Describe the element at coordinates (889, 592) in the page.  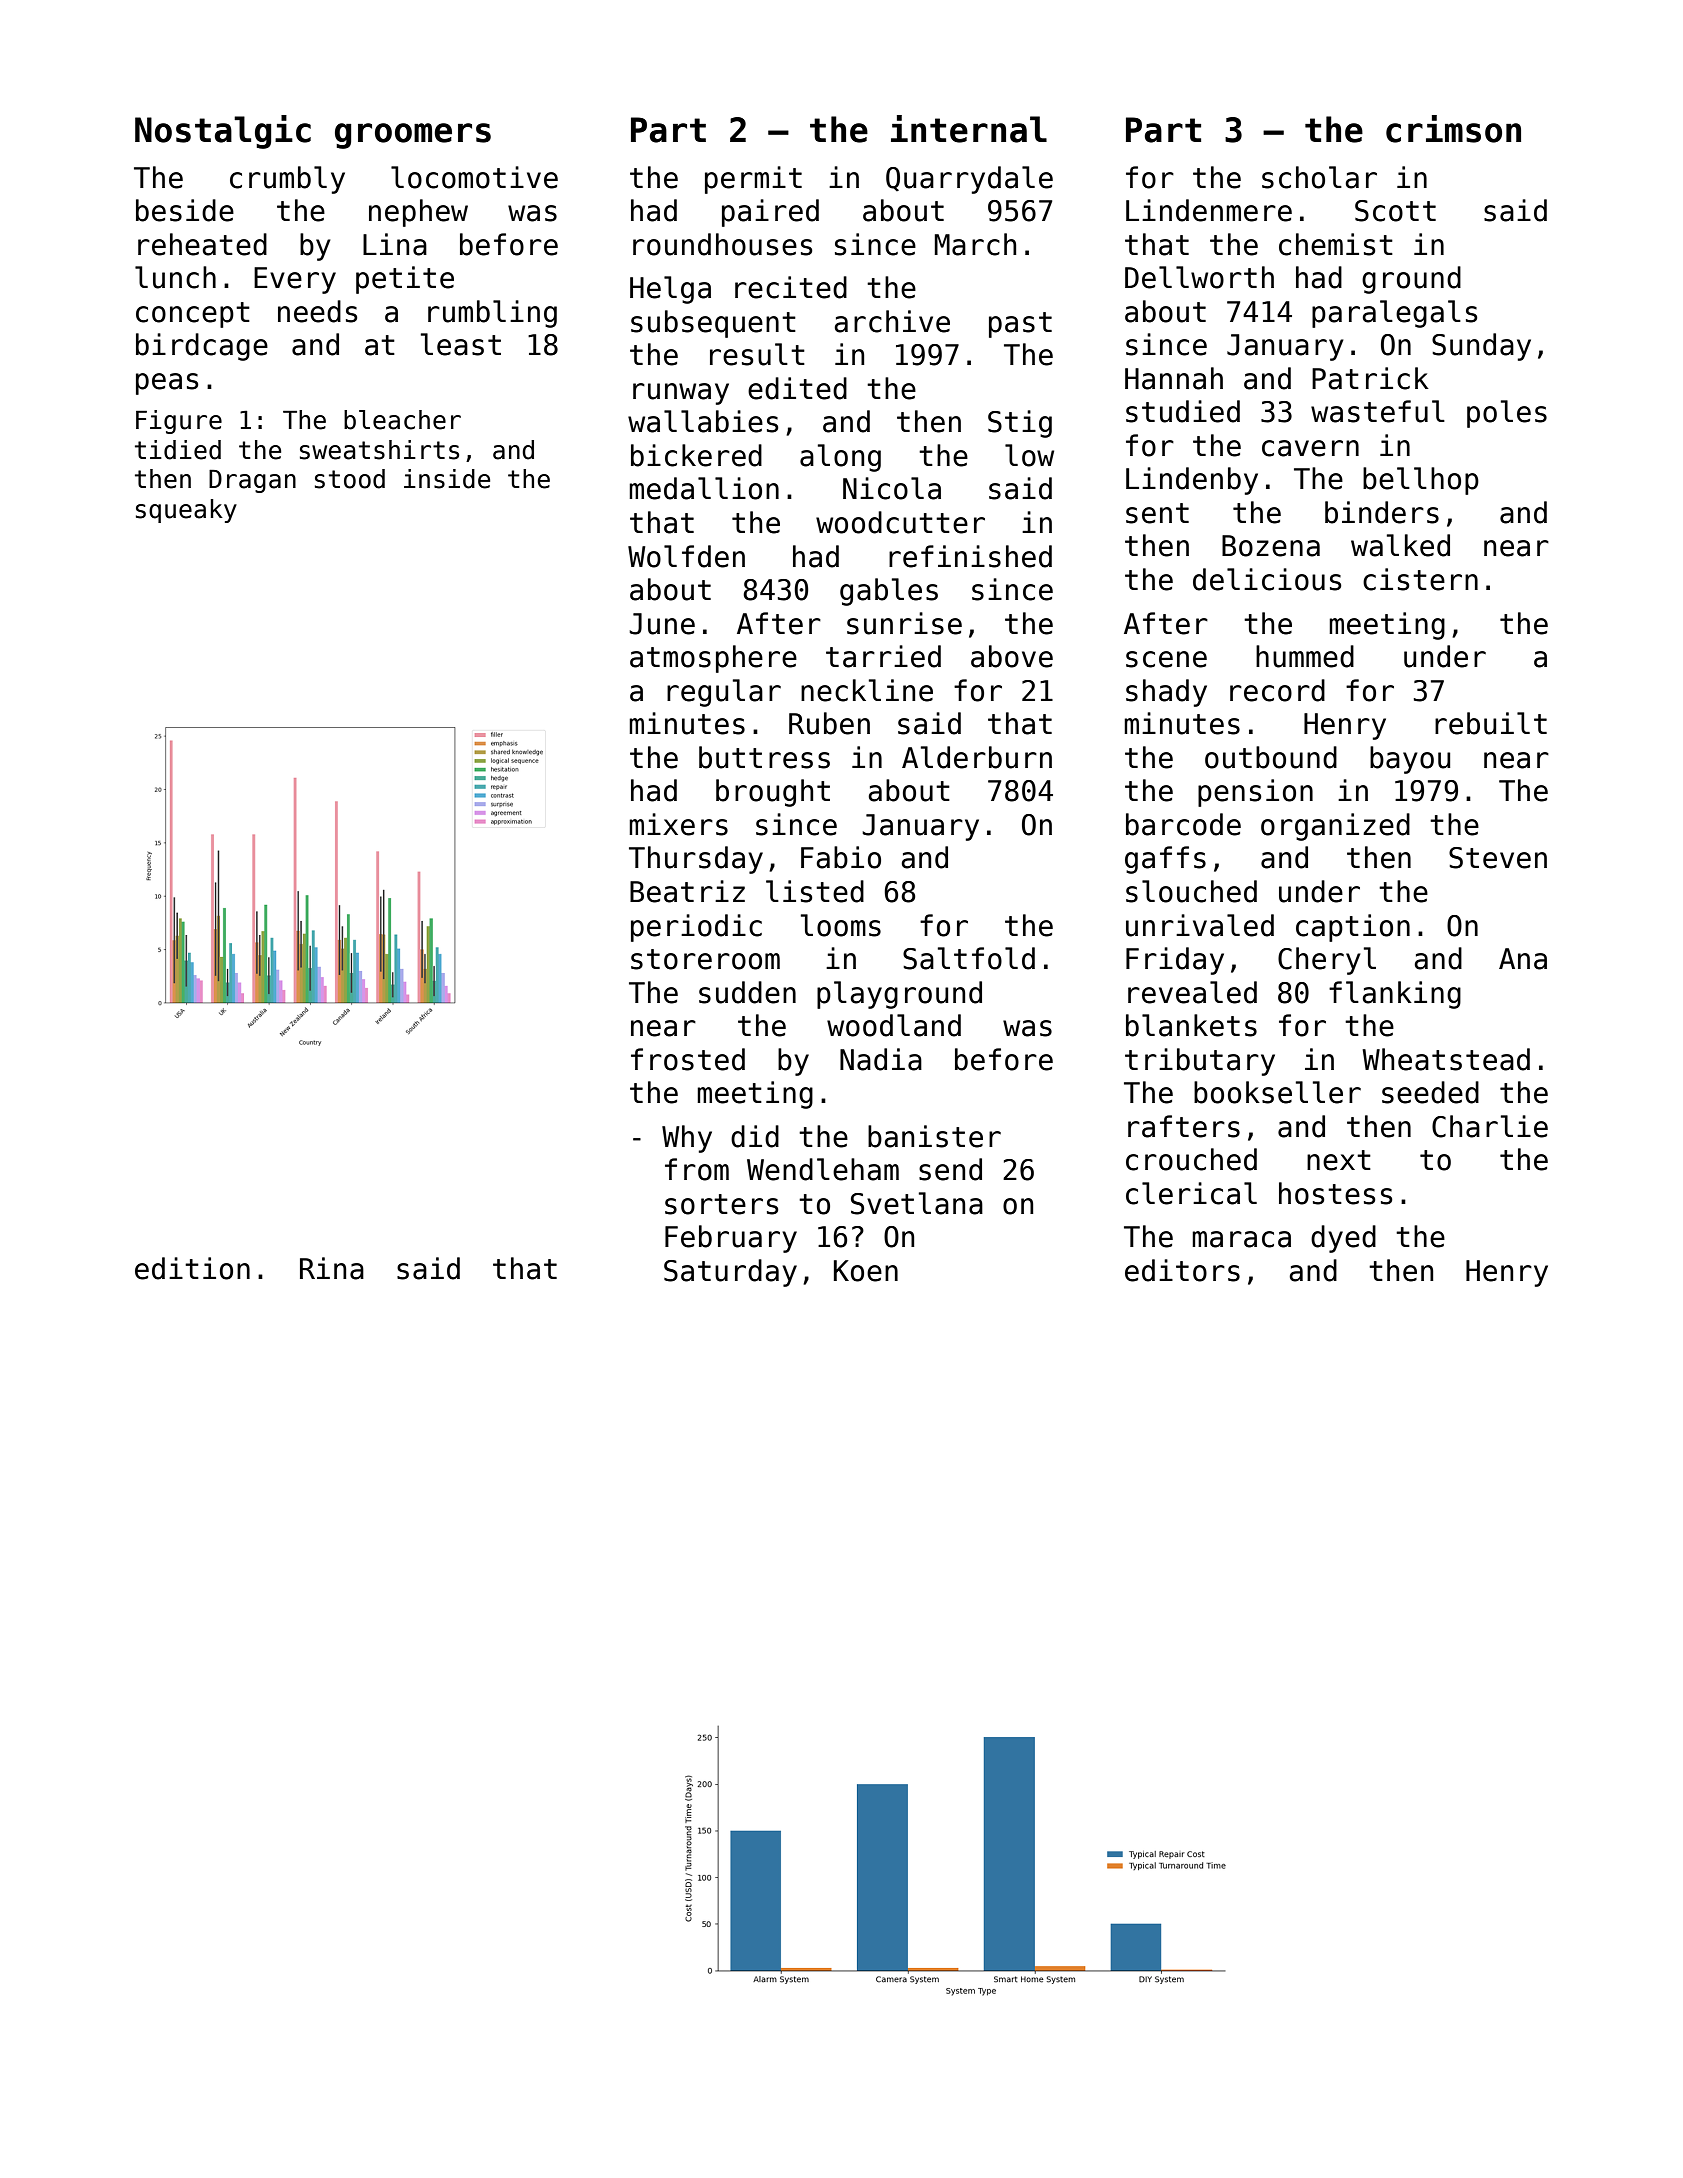
I see `gables` at that location.
